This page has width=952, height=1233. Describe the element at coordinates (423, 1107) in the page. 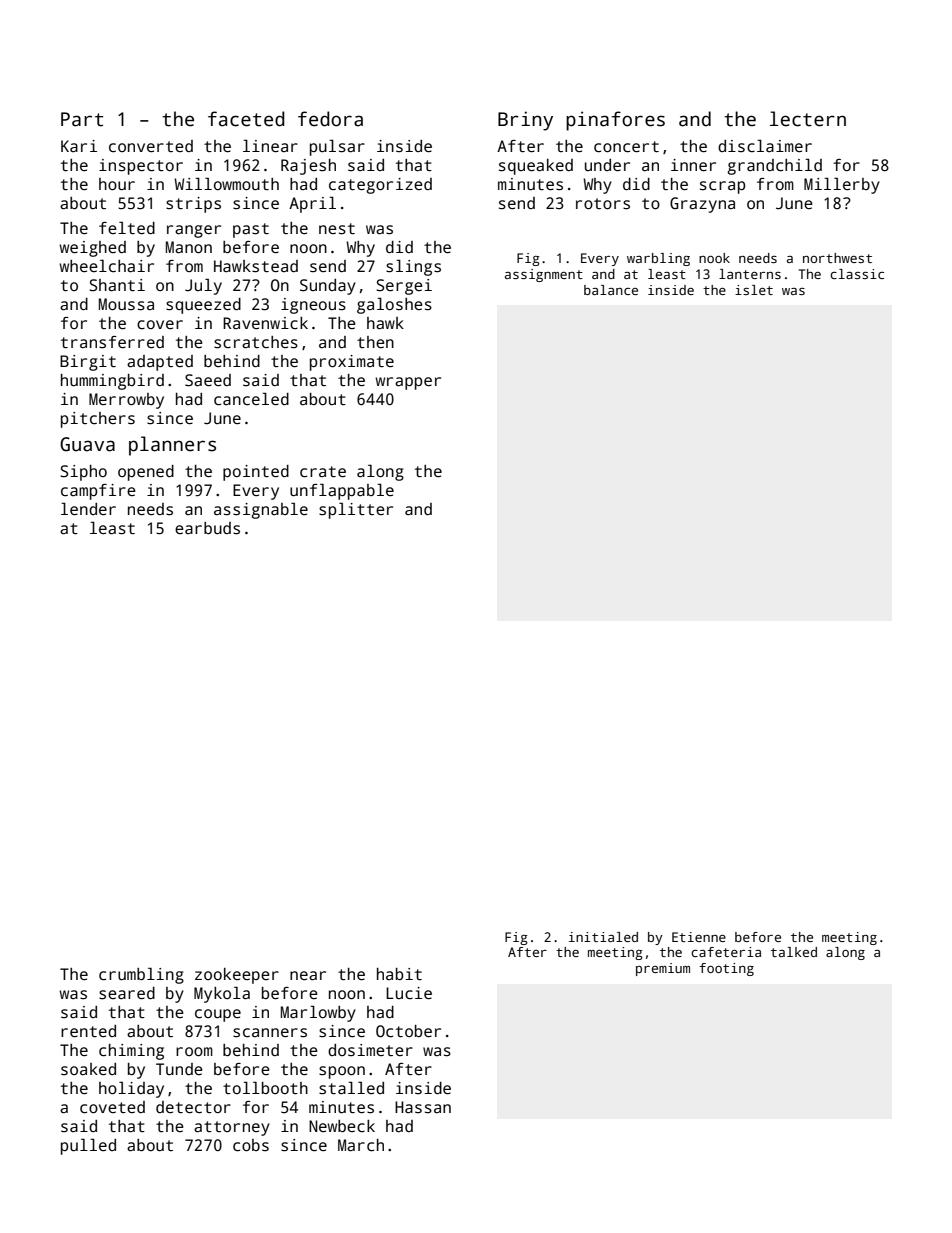

I see `Hassan` at that location.
